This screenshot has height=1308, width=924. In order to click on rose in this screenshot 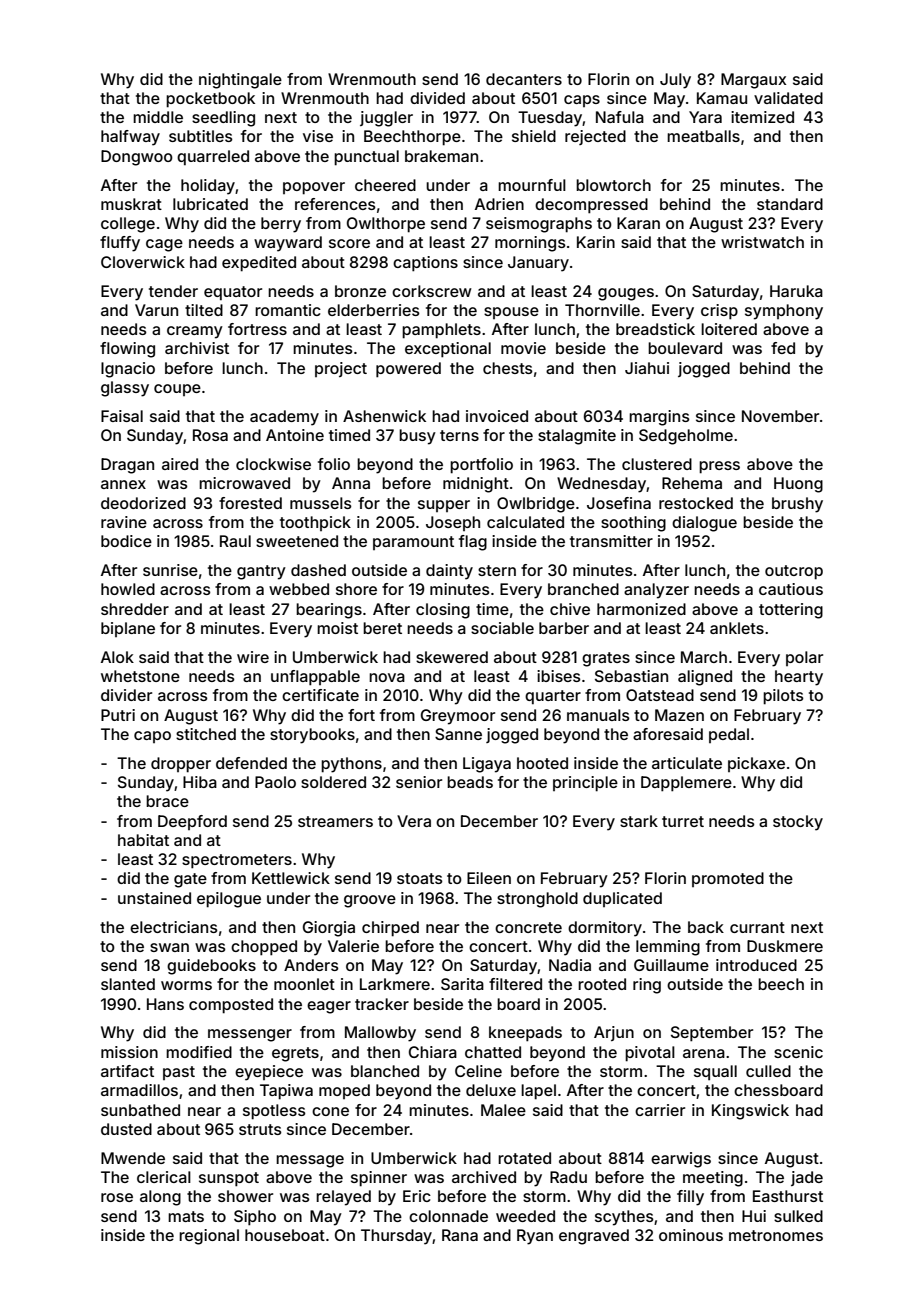, I will do `click(117, 1197)`.
